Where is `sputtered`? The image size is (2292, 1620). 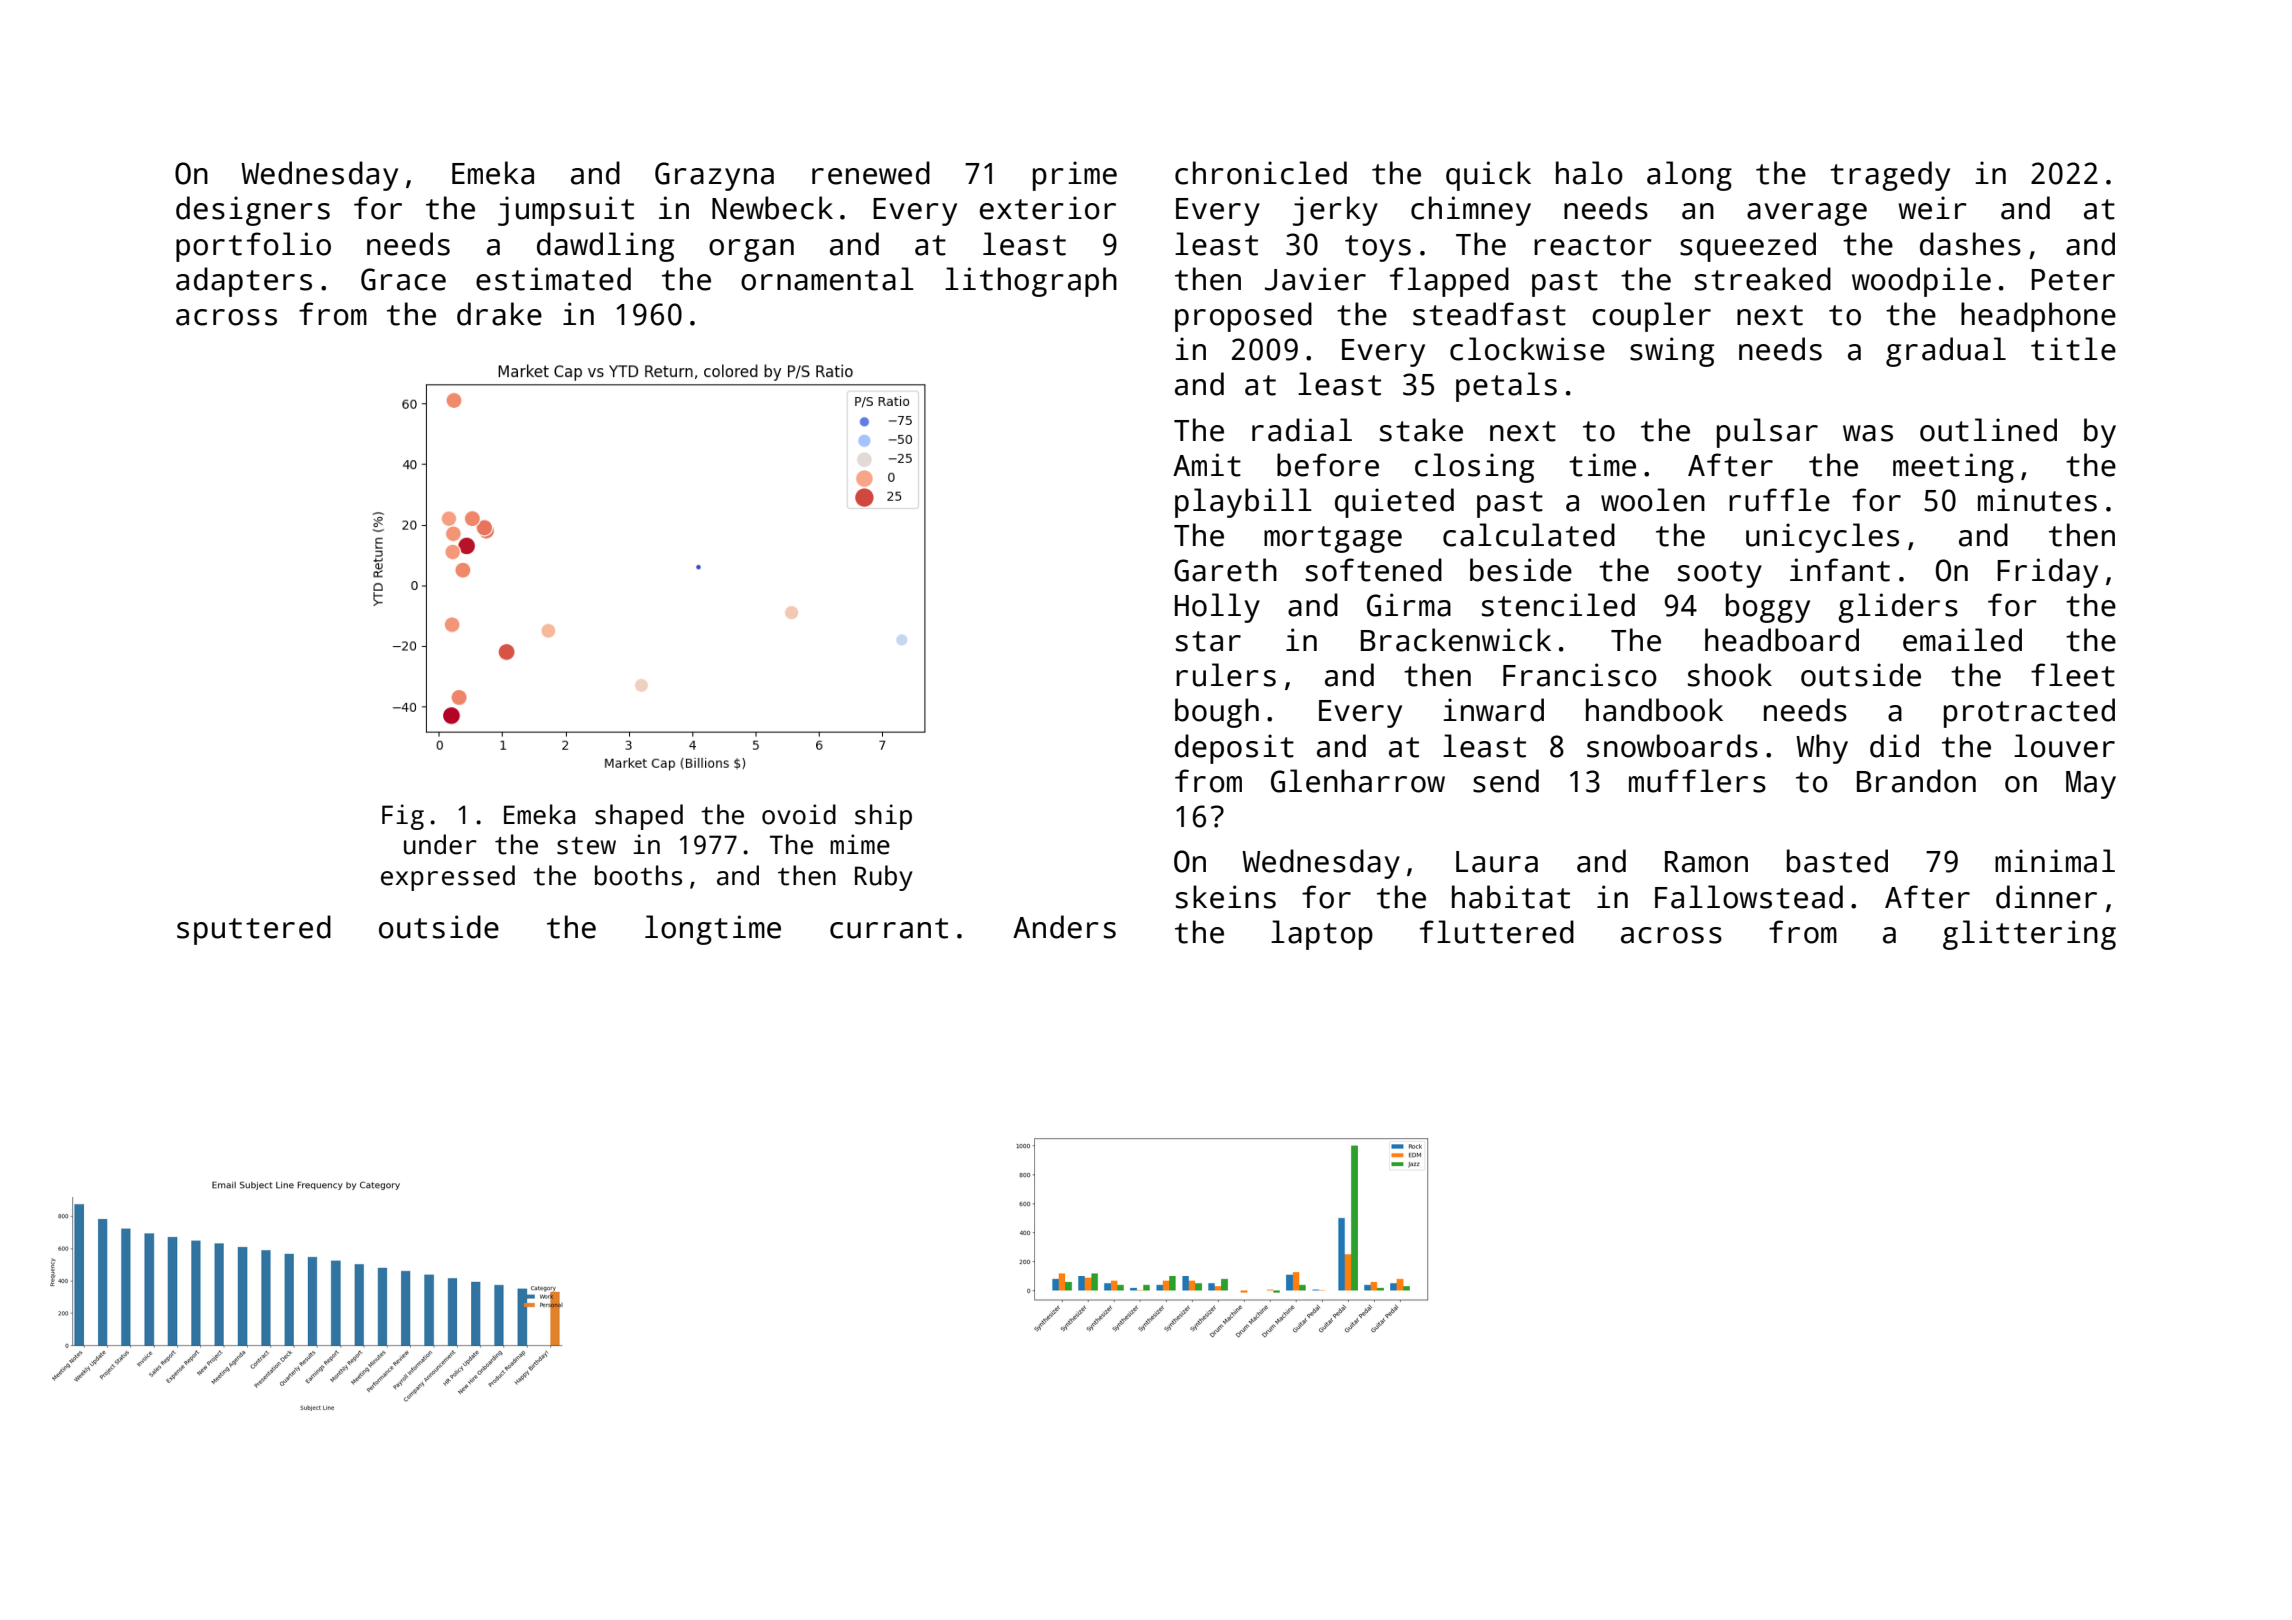
sputtered is located at coordinates (254, 930).
